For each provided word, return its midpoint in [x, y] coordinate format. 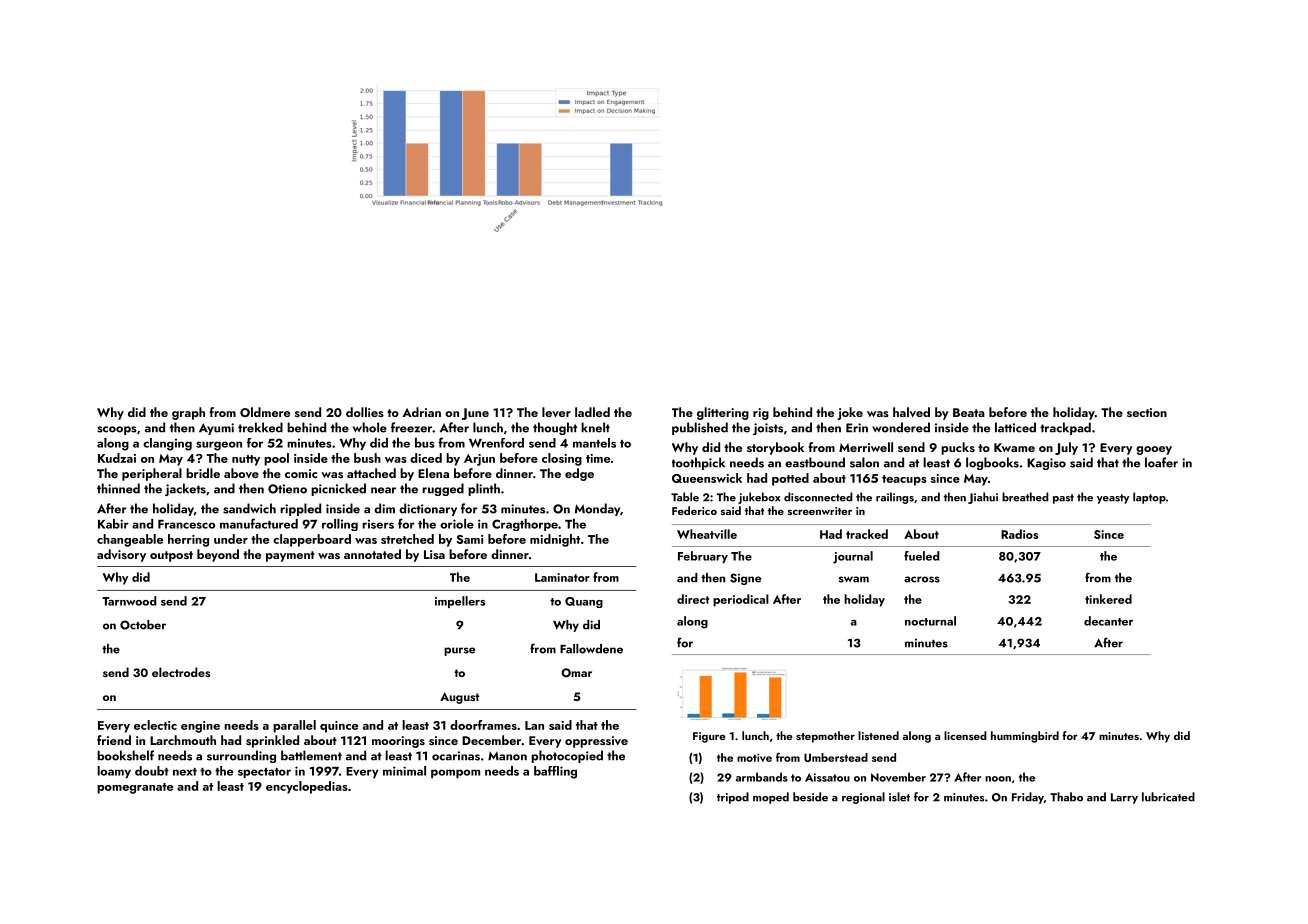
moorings [398, 742]
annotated [372, 554]
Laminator [562, 577]
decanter [1108, 621]
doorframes [483, 725]
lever [556, 412]
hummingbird [1025, 737]
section [1147, 412]
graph [188, 413]
